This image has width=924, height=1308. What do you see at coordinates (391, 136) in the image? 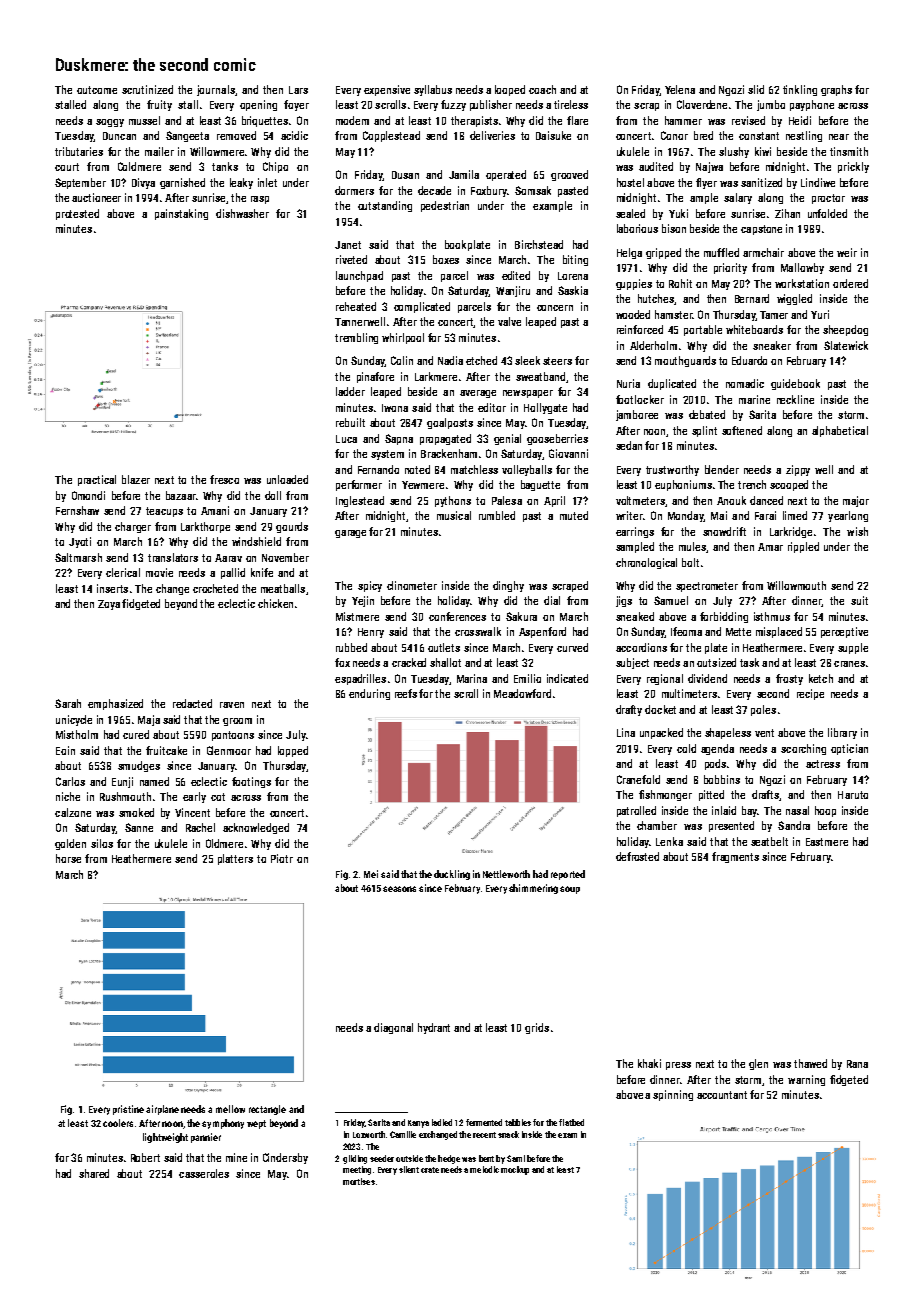
I see `Copplestead` at bounding box center [391, 136].
